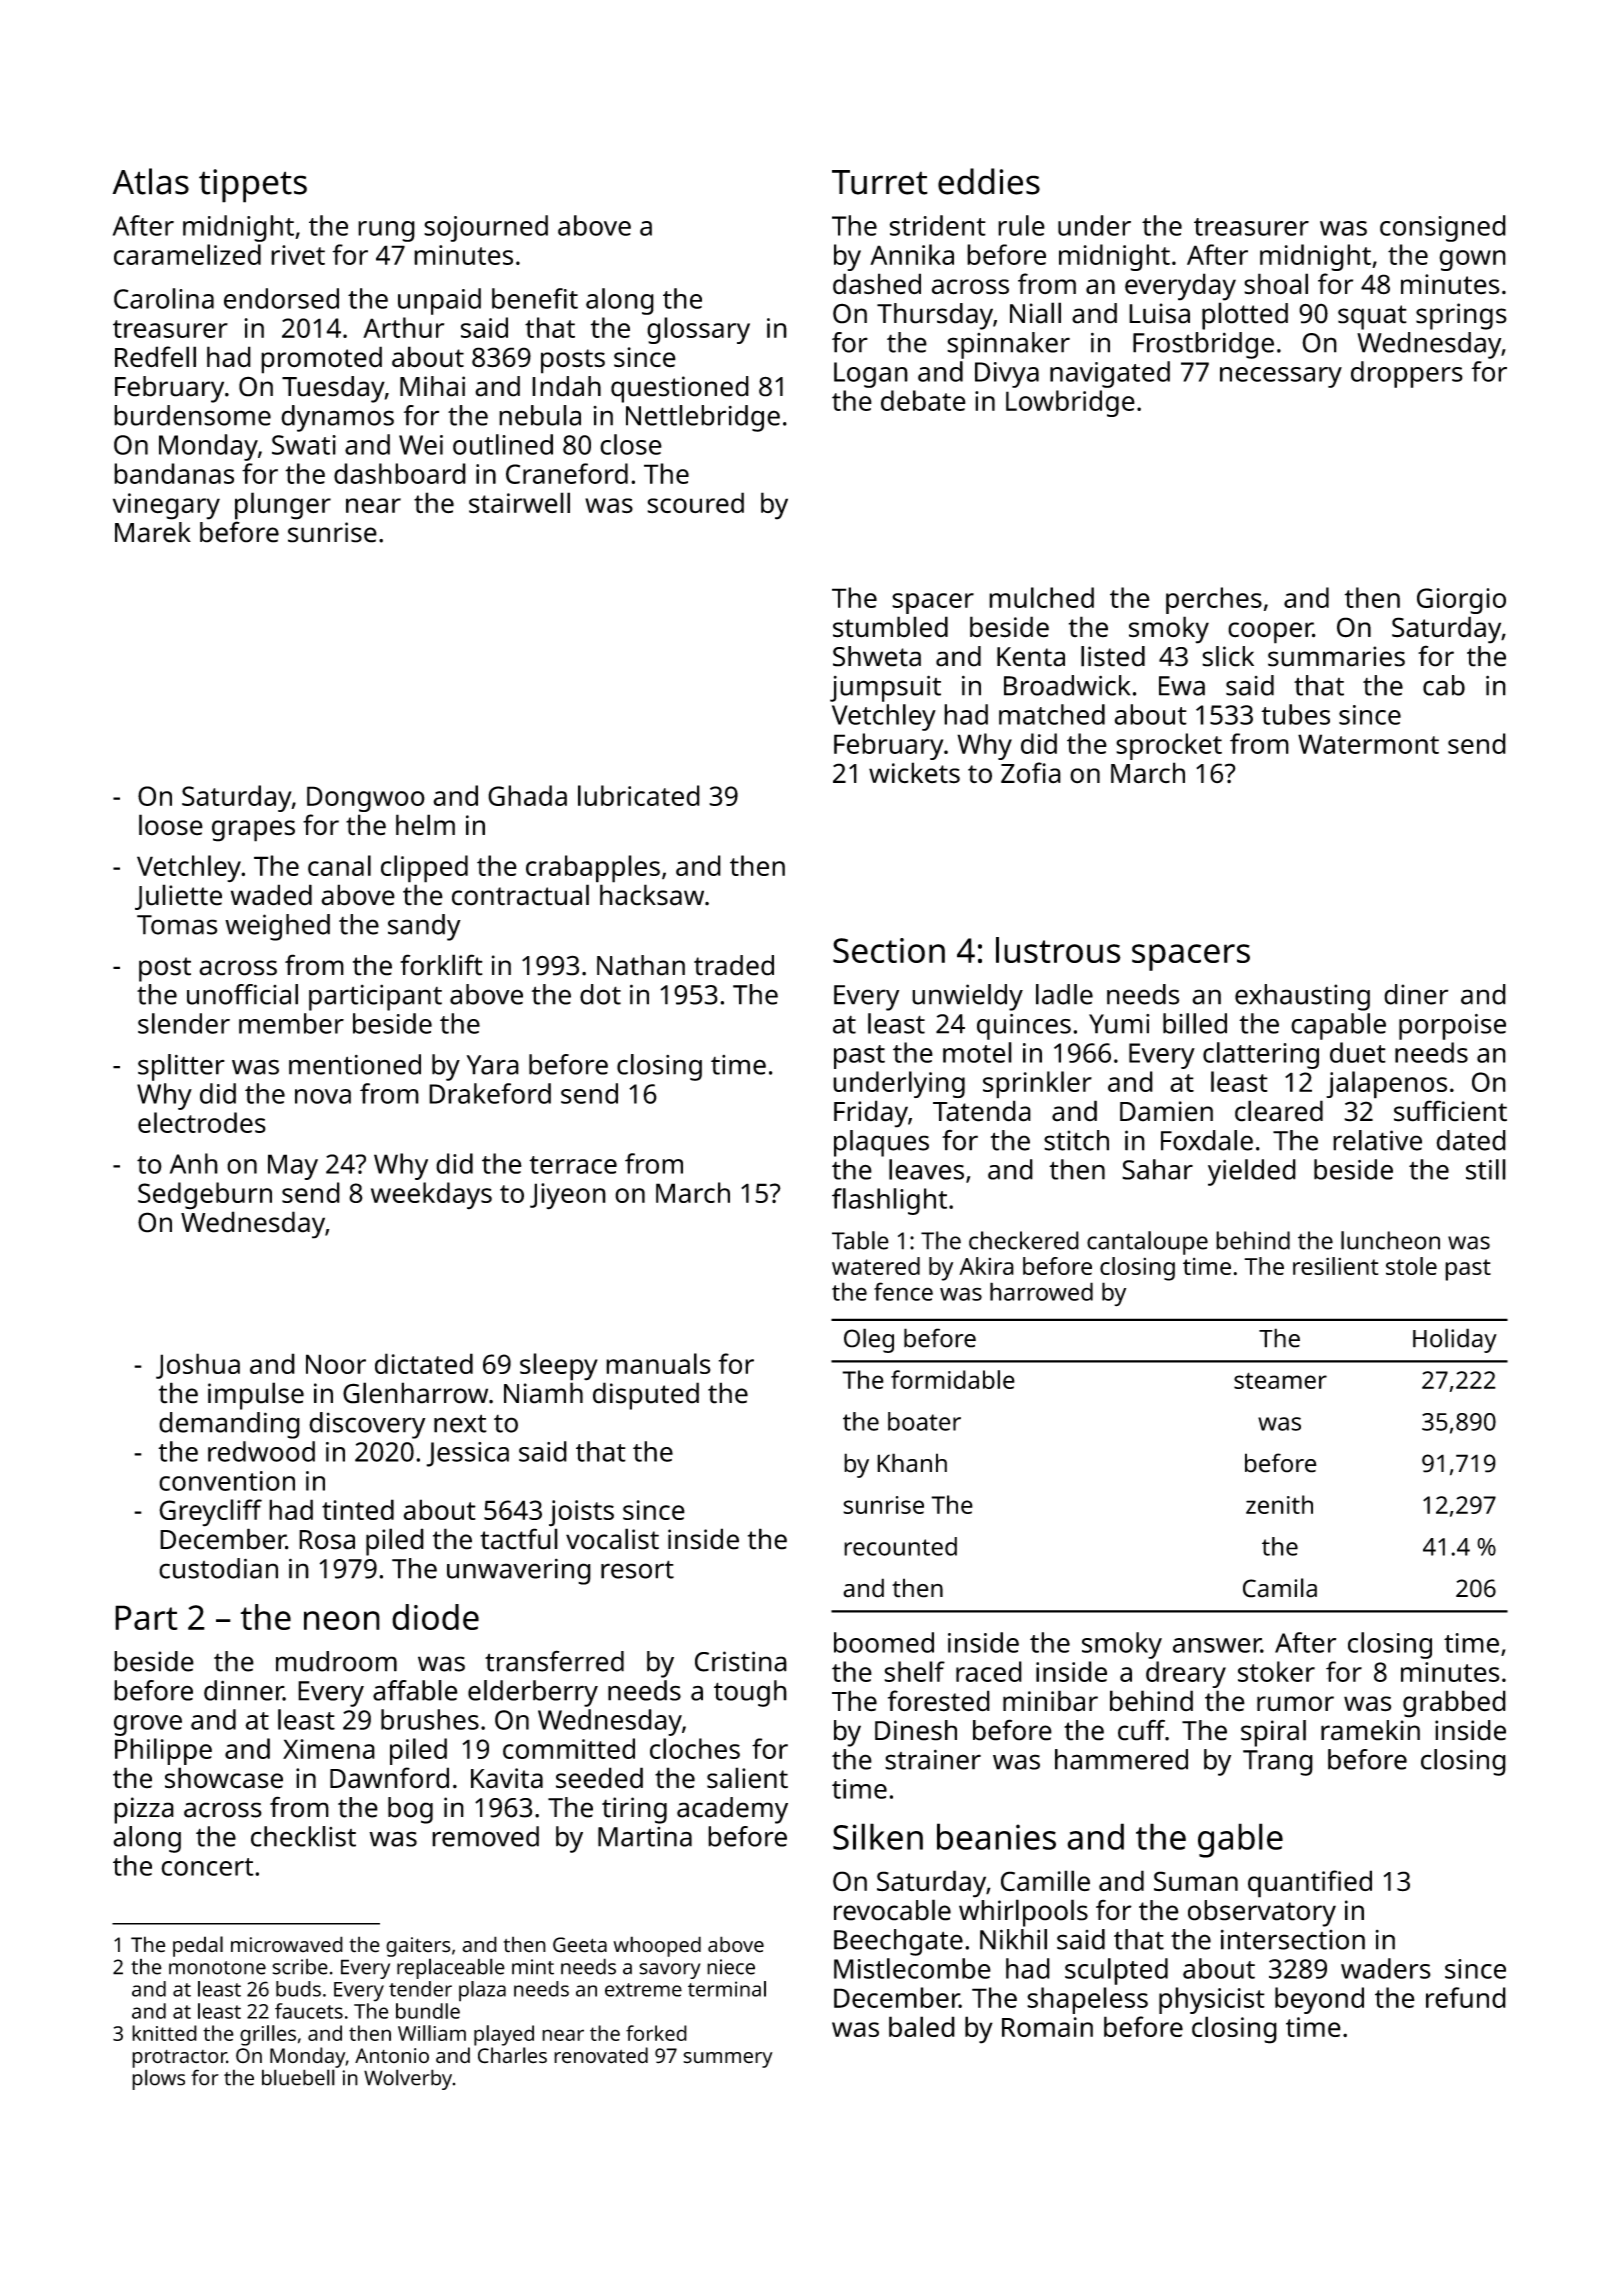  I want to click on lustrous, so click(1058, 950).
